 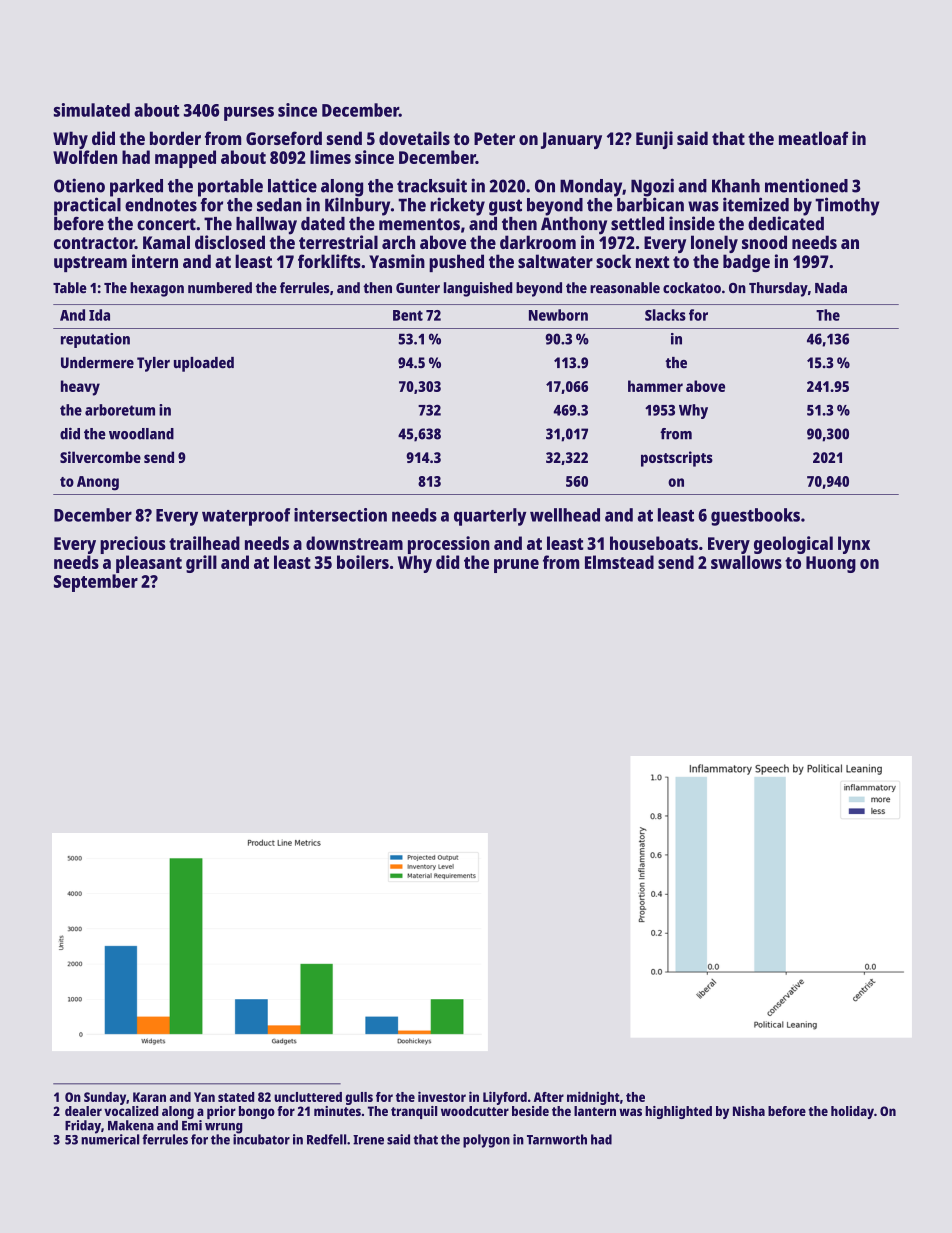 I want to click on Anong, so click(x=98, y=483).
